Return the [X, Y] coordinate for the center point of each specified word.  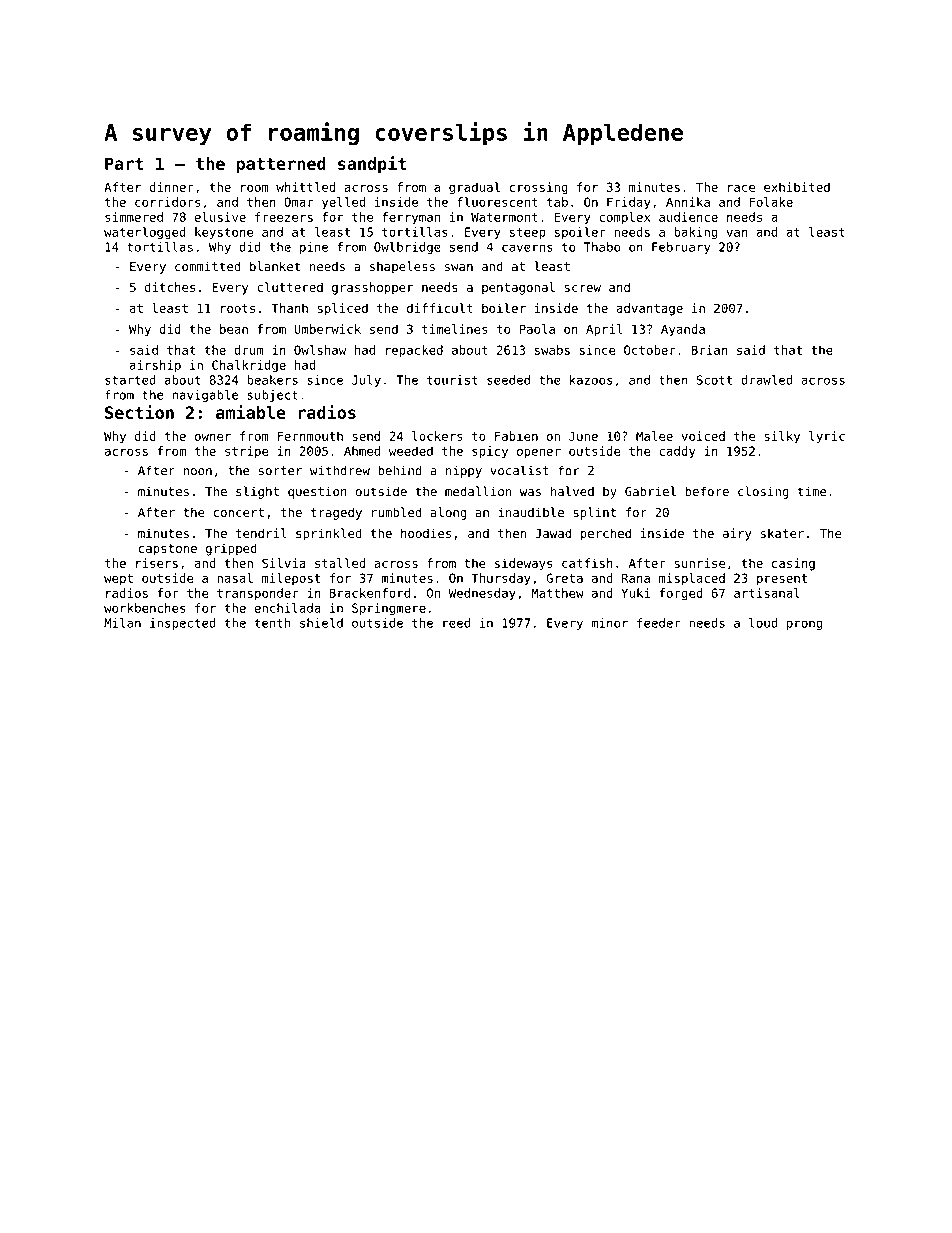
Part [124, 163]
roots [238, 308]
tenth [273, 623]
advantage [649, 309]
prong [804, 625]
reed [456, 623]
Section [139, 412]
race [741, 188]
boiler [504, 308]
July [366, 381]
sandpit [372, 165]
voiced [703, 436]
